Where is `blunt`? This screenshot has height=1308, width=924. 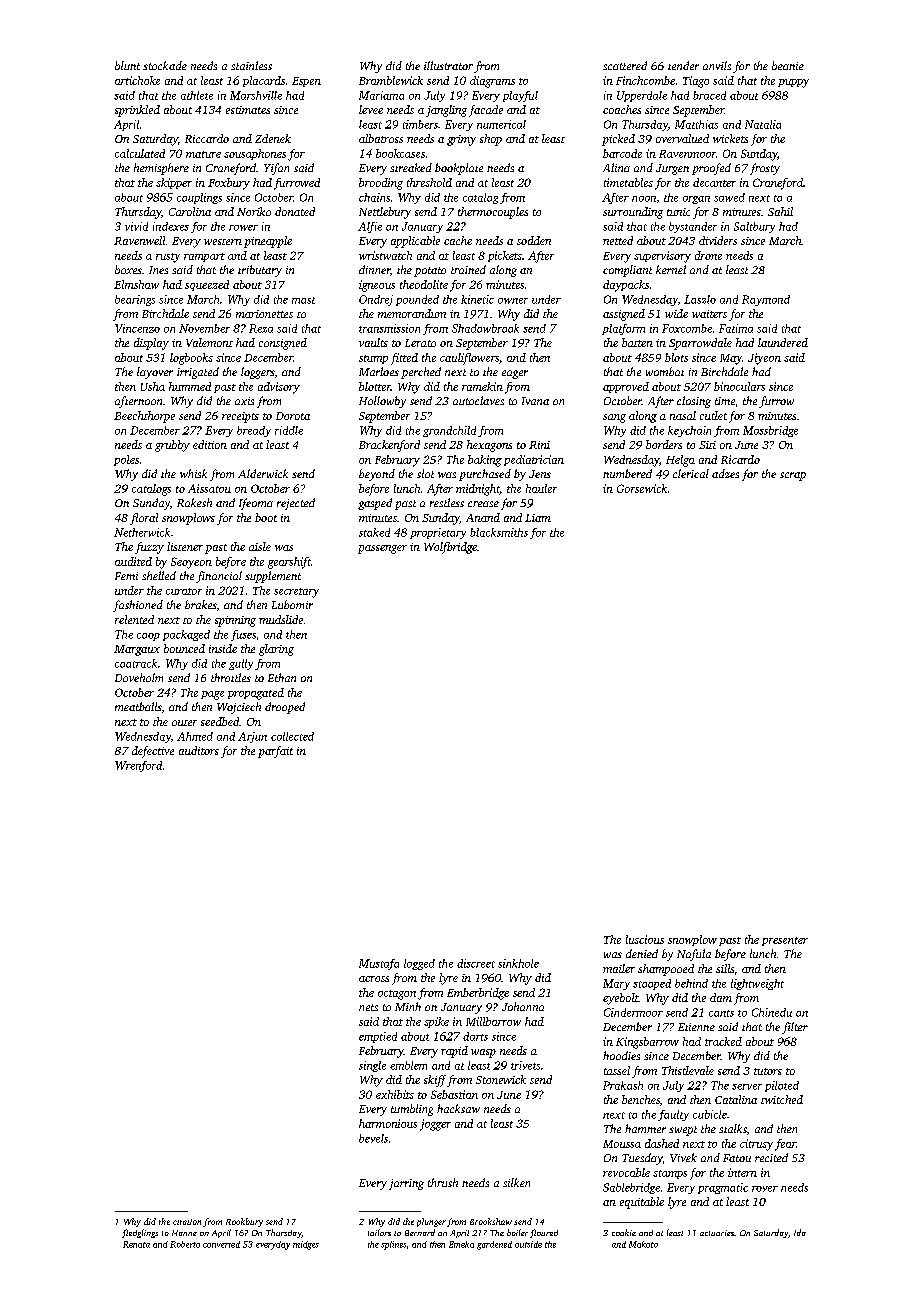 blunt is located at coordinates (127, 65).
